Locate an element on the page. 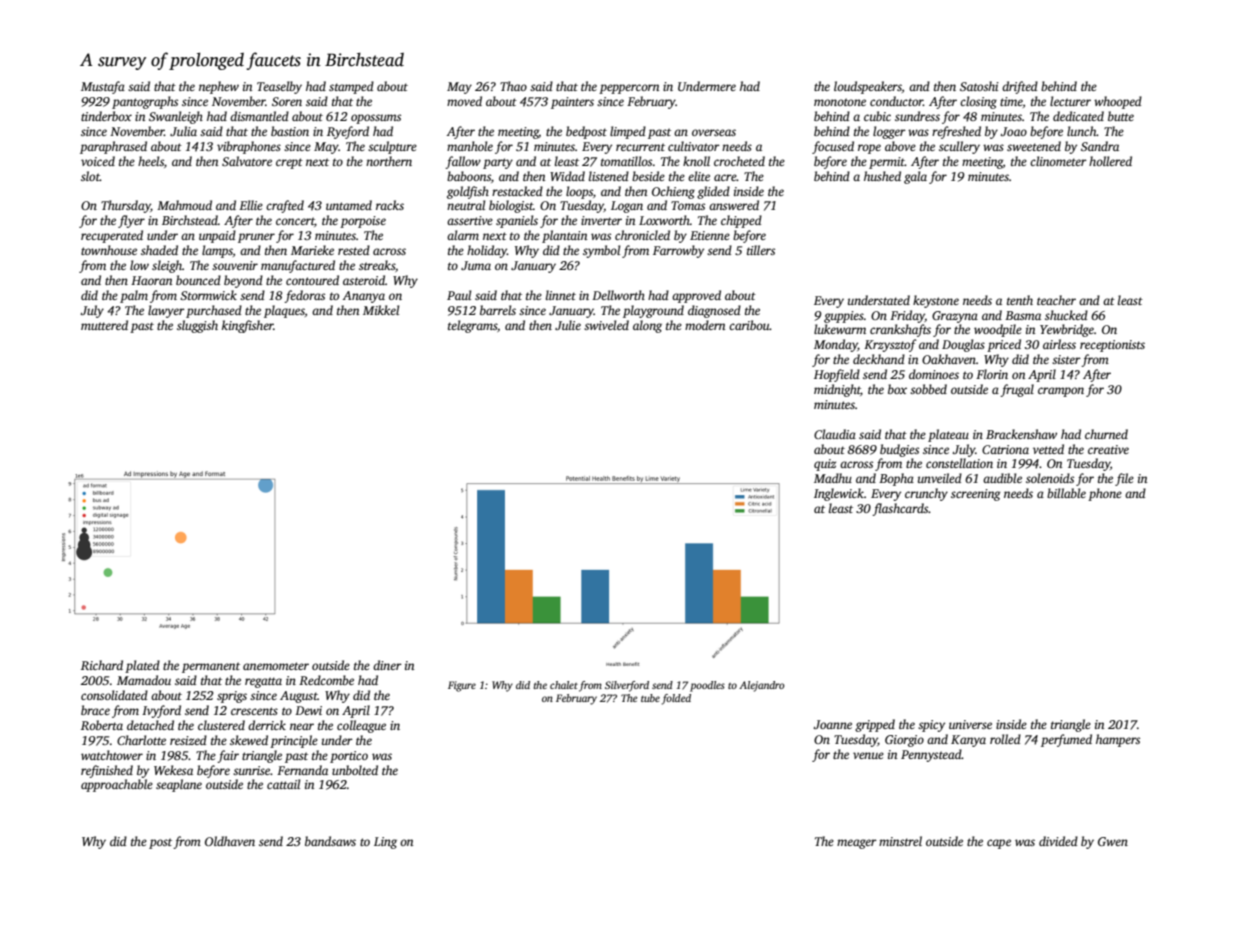 The image size is (1233, 952). Brackenshaw is located at coordinates (1021, 434).
